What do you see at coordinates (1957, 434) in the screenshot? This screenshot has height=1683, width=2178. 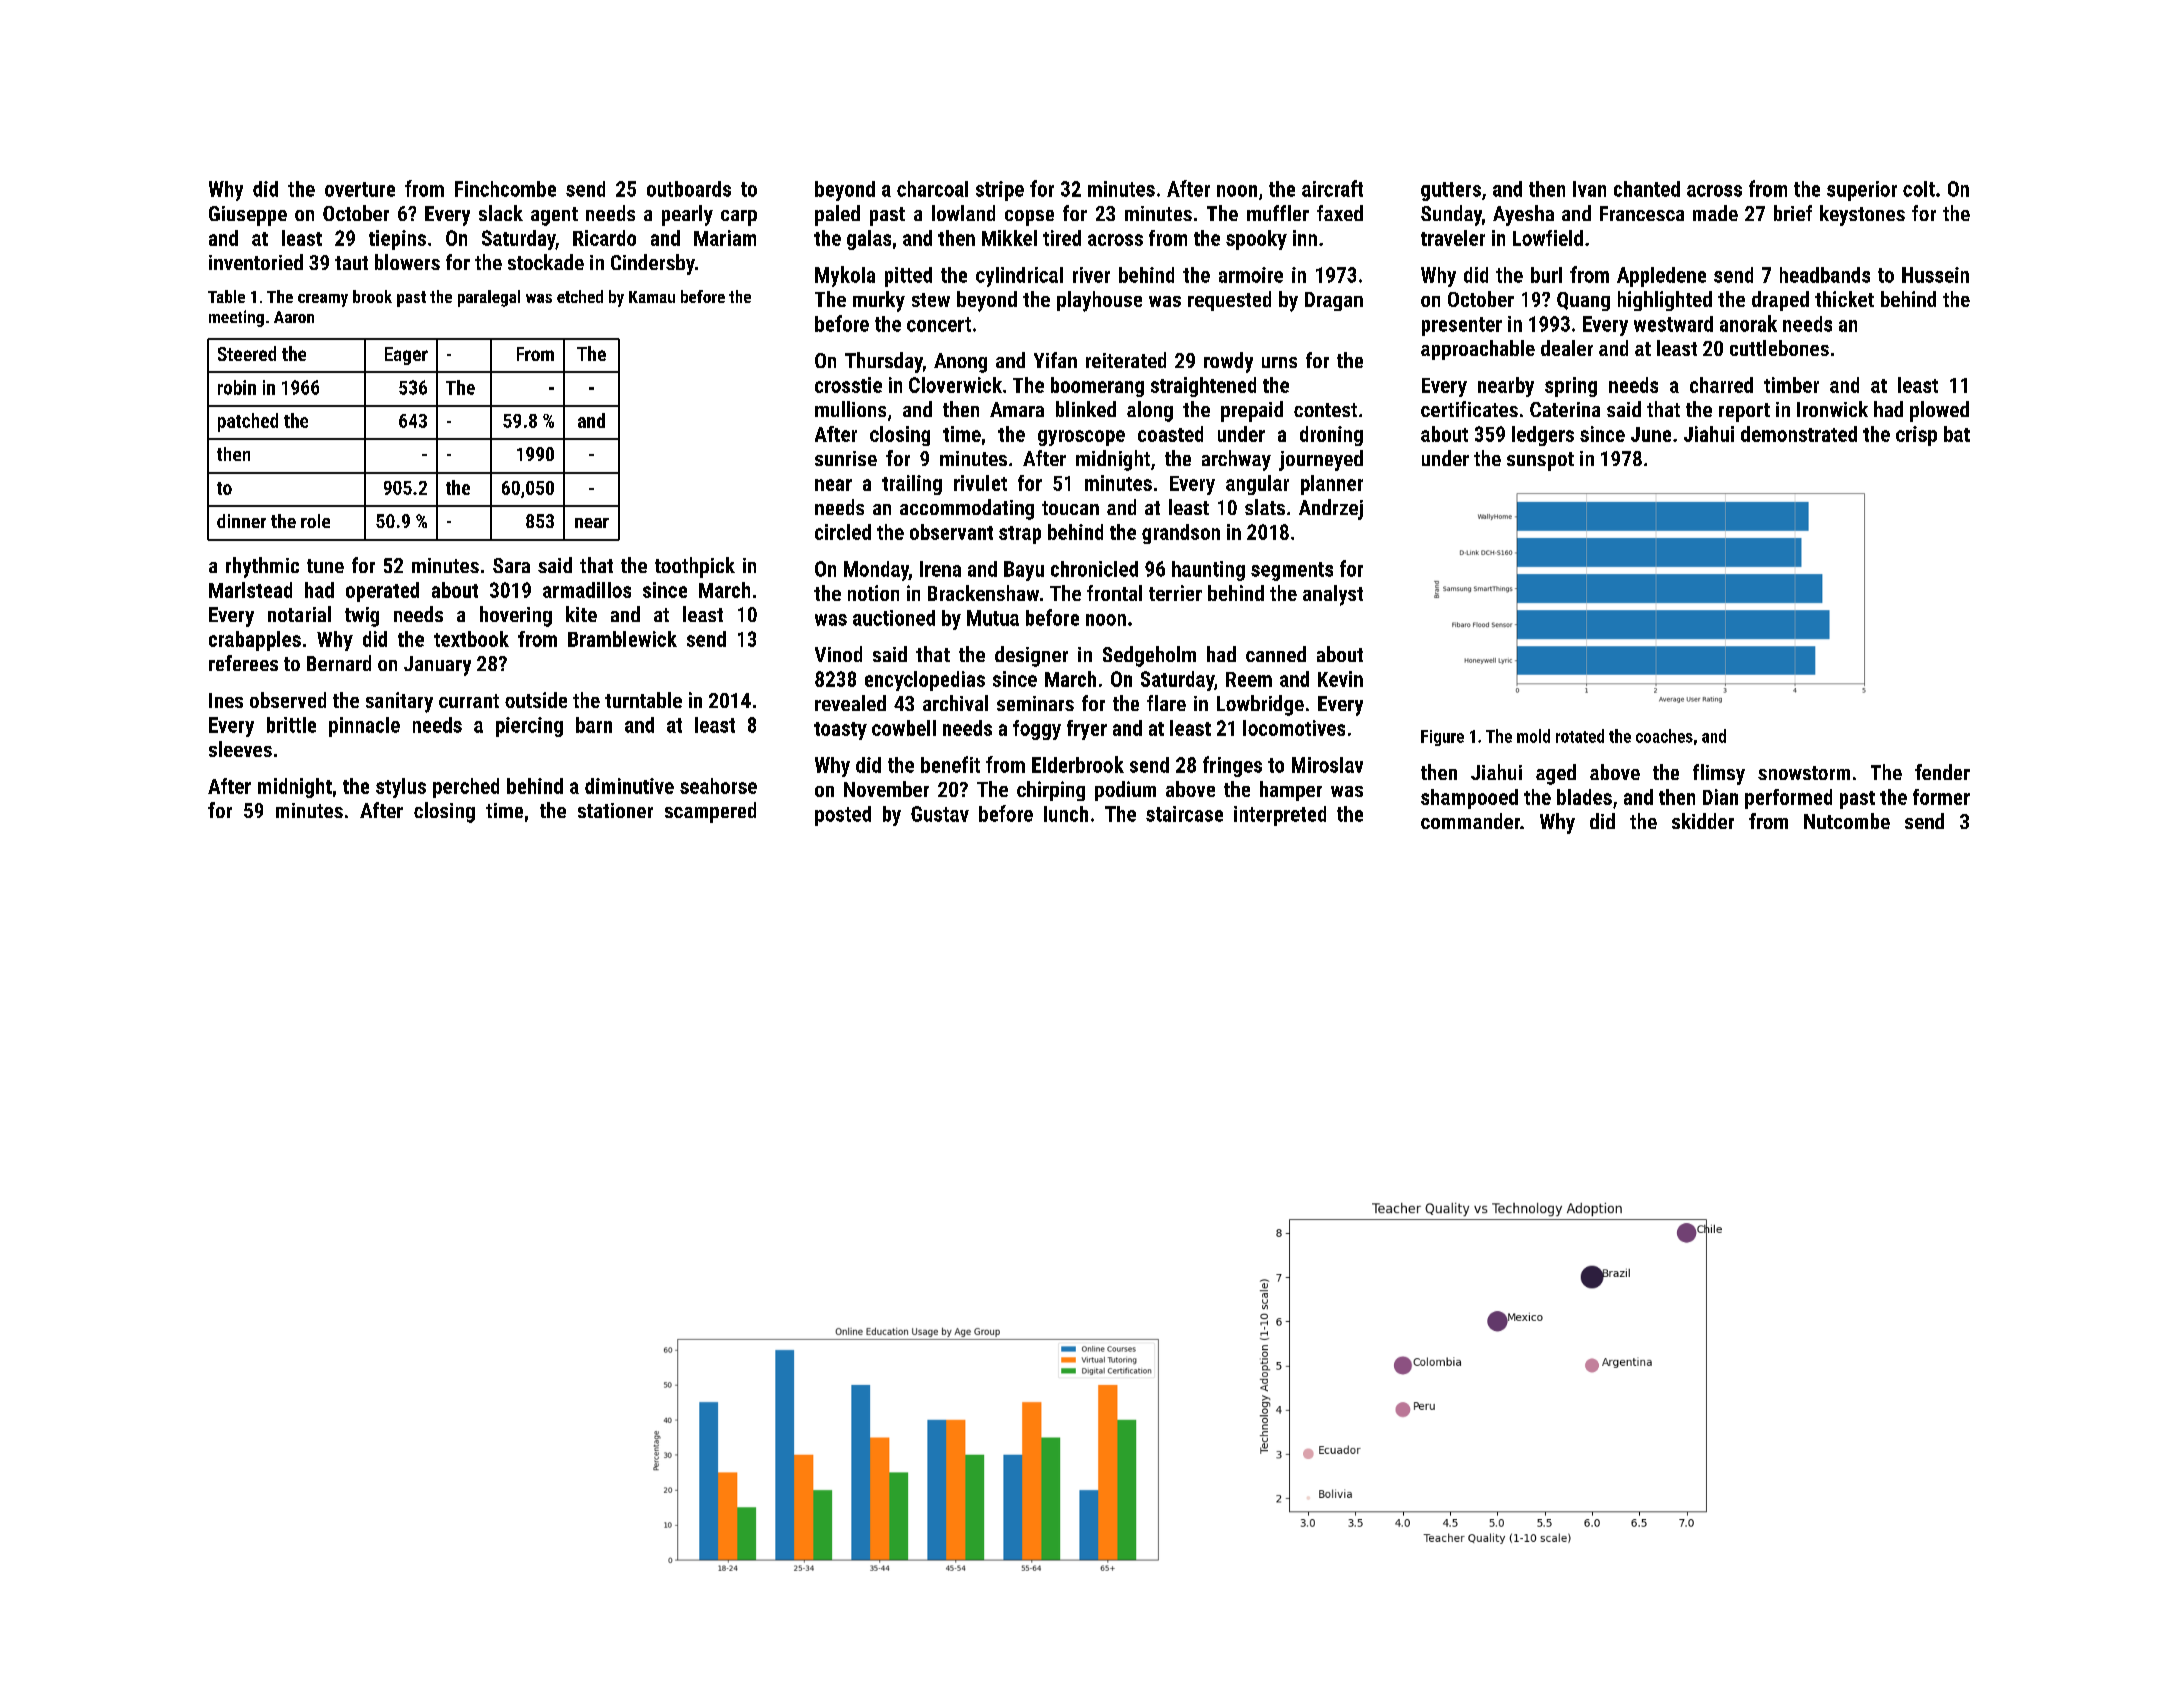 I see `bat` at bounding box center [1957, 434].
